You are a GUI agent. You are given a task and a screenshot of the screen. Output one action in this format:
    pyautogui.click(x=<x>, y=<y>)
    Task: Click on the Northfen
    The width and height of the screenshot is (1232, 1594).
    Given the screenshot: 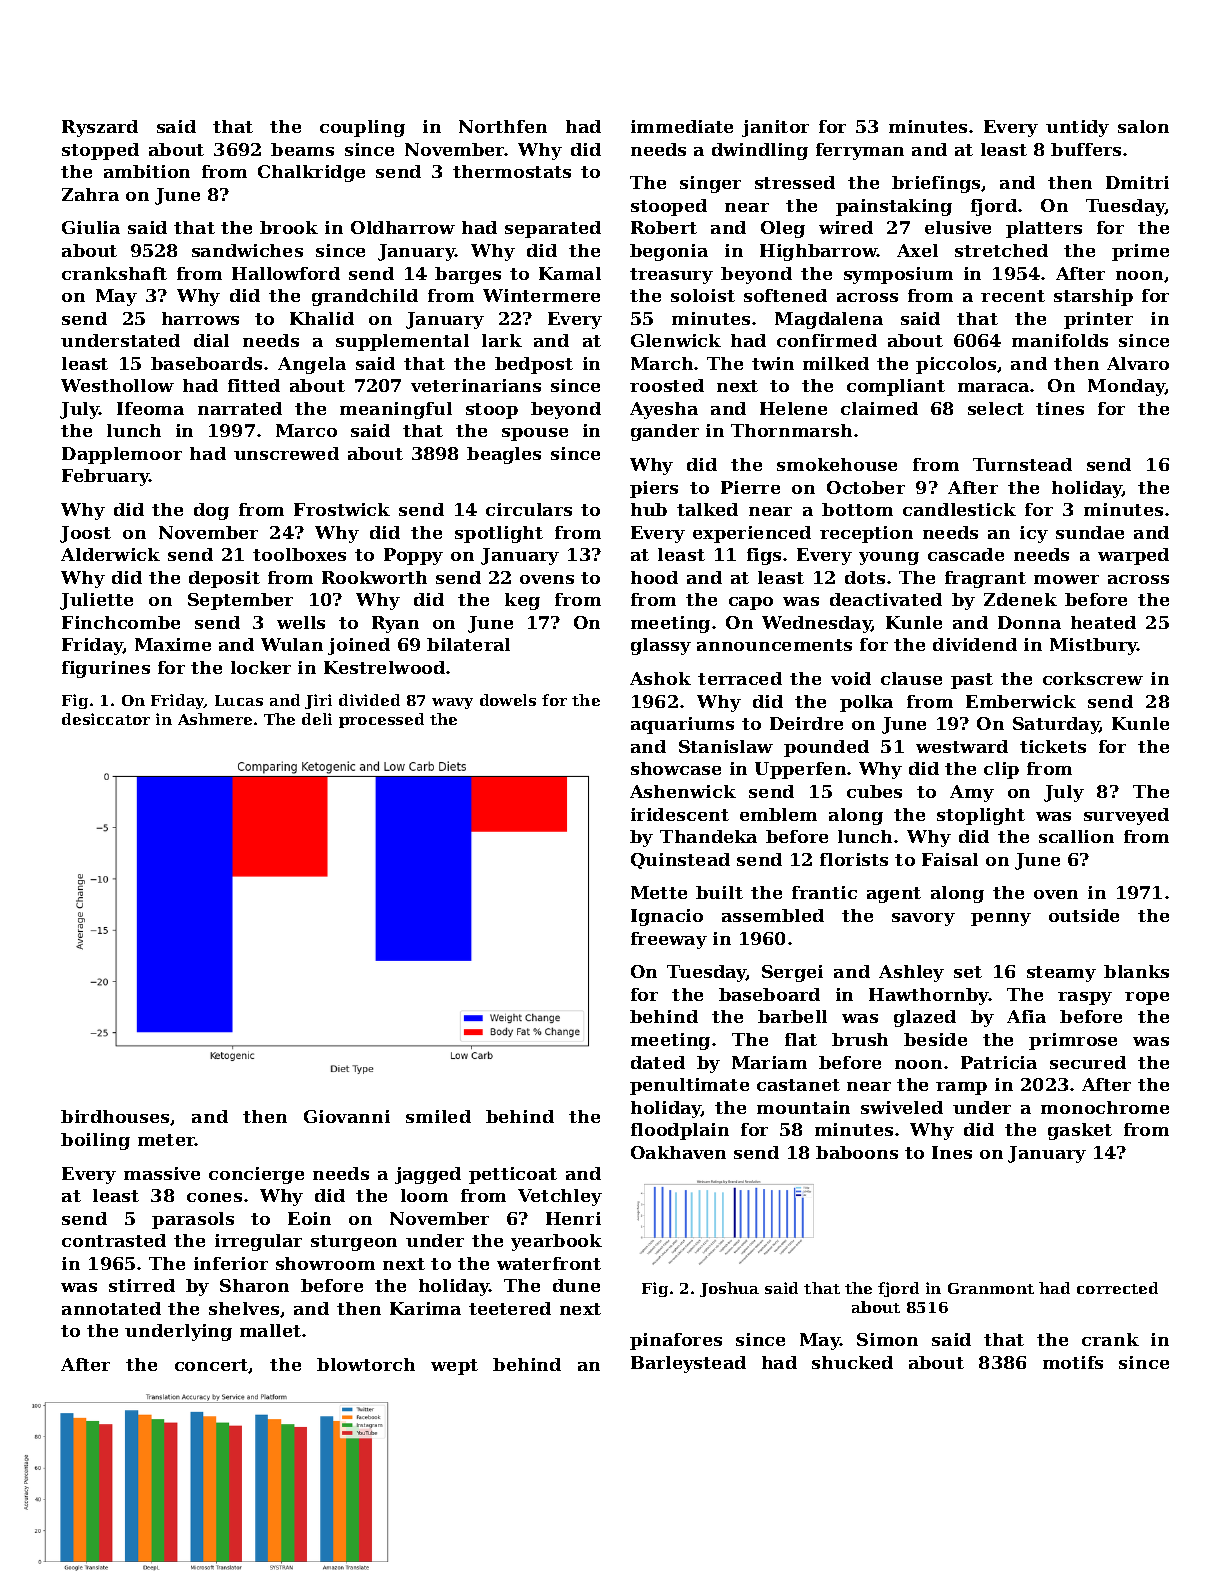 What is the action you would take?
    pyautogui.click(x=503, y=126)
